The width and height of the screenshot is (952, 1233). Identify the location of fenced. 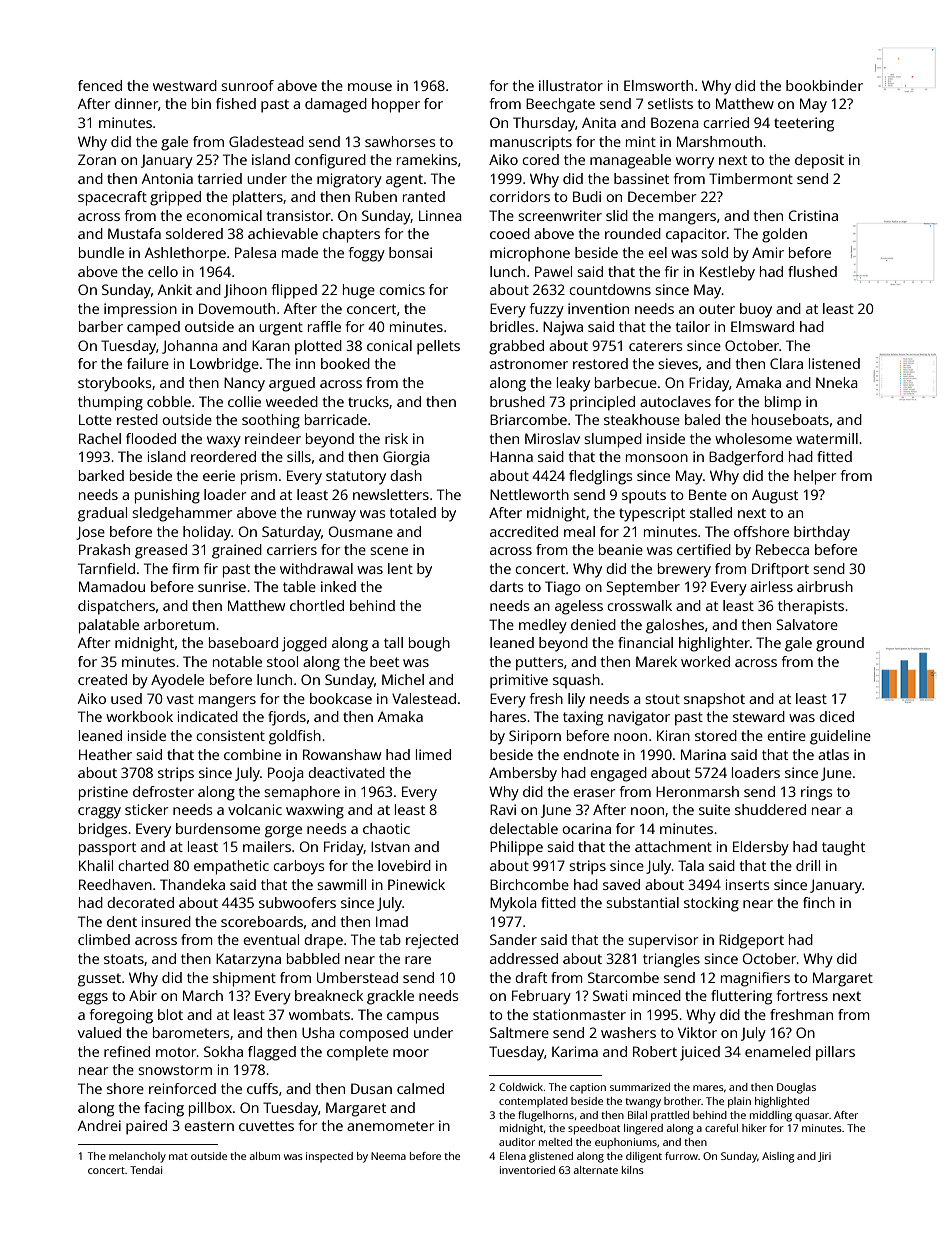
(100, 85).
